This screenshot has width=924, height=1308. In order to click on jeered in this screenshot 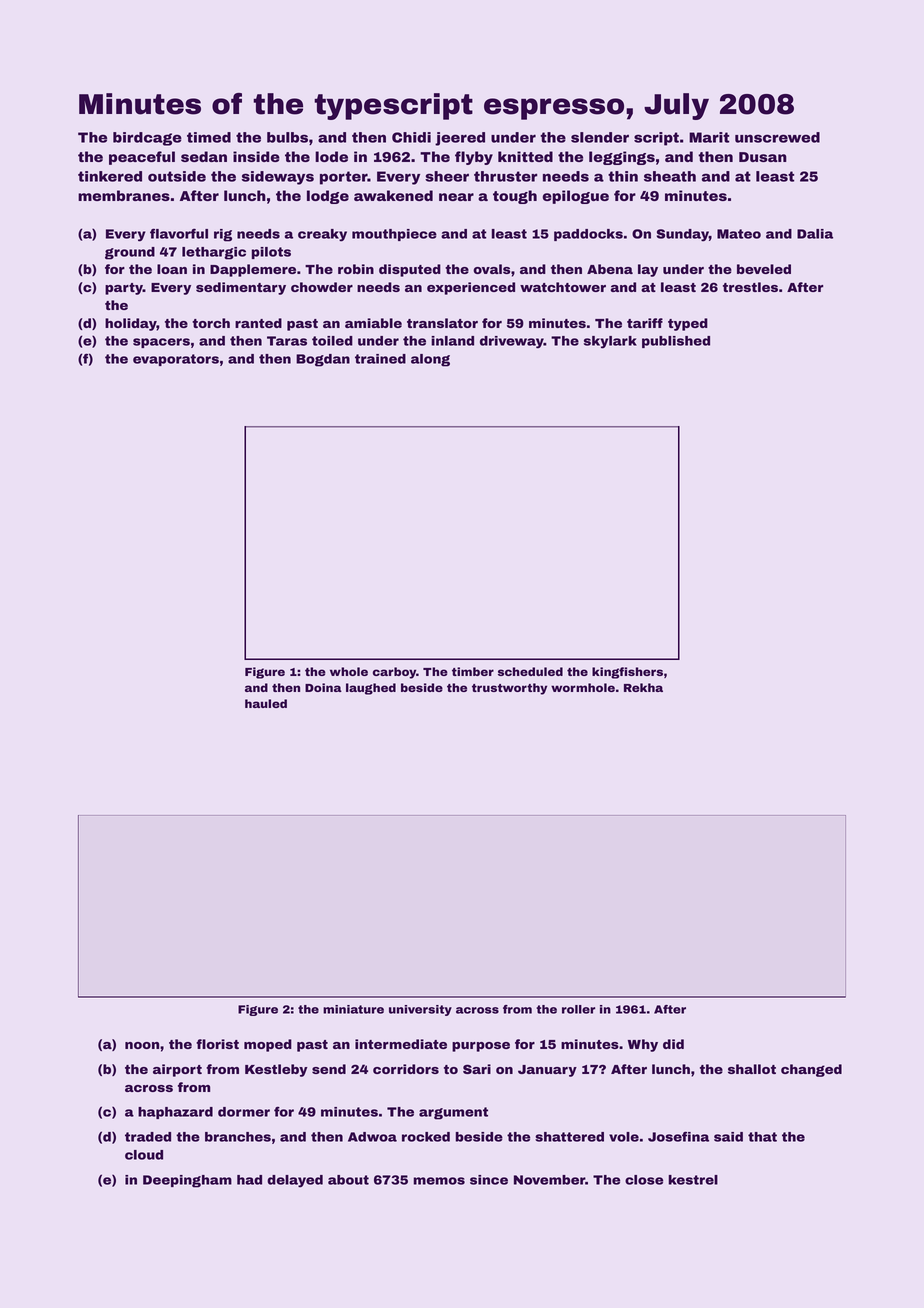, I will do `click(460, 139)`.
